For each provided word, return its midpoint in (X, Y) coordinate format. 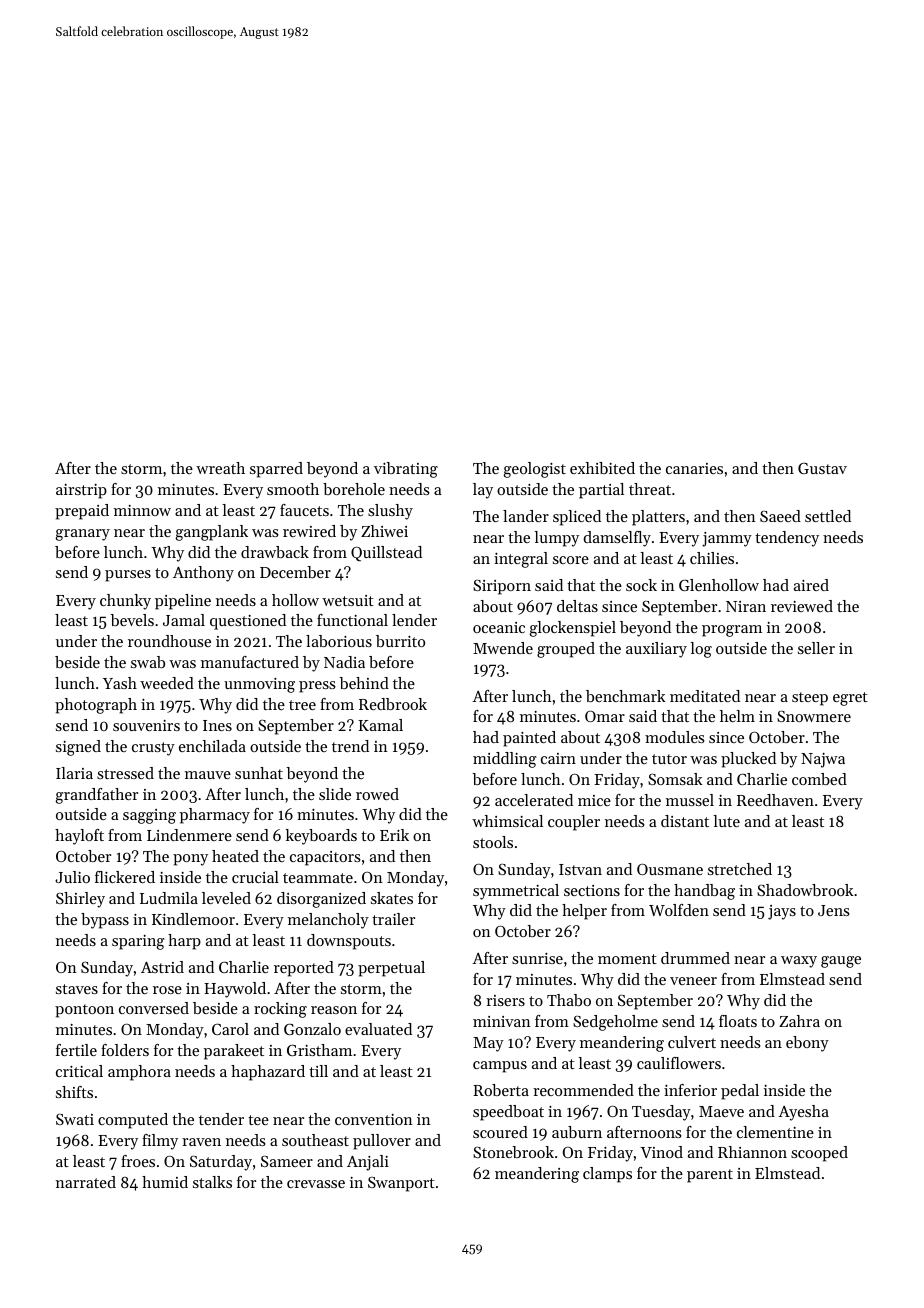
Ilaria (74, 773)
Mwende (503, 648)
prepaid (82, 512)
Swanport (401, 1184)
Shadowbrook (805, 890)
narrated (86, 1182)
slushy (390, 512)
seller (816, 648)
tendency (787, 539)
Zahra (799, 1021)
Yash (120, 683)
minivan (502, 1021)
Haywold (235, 990)
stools (493, 842)
